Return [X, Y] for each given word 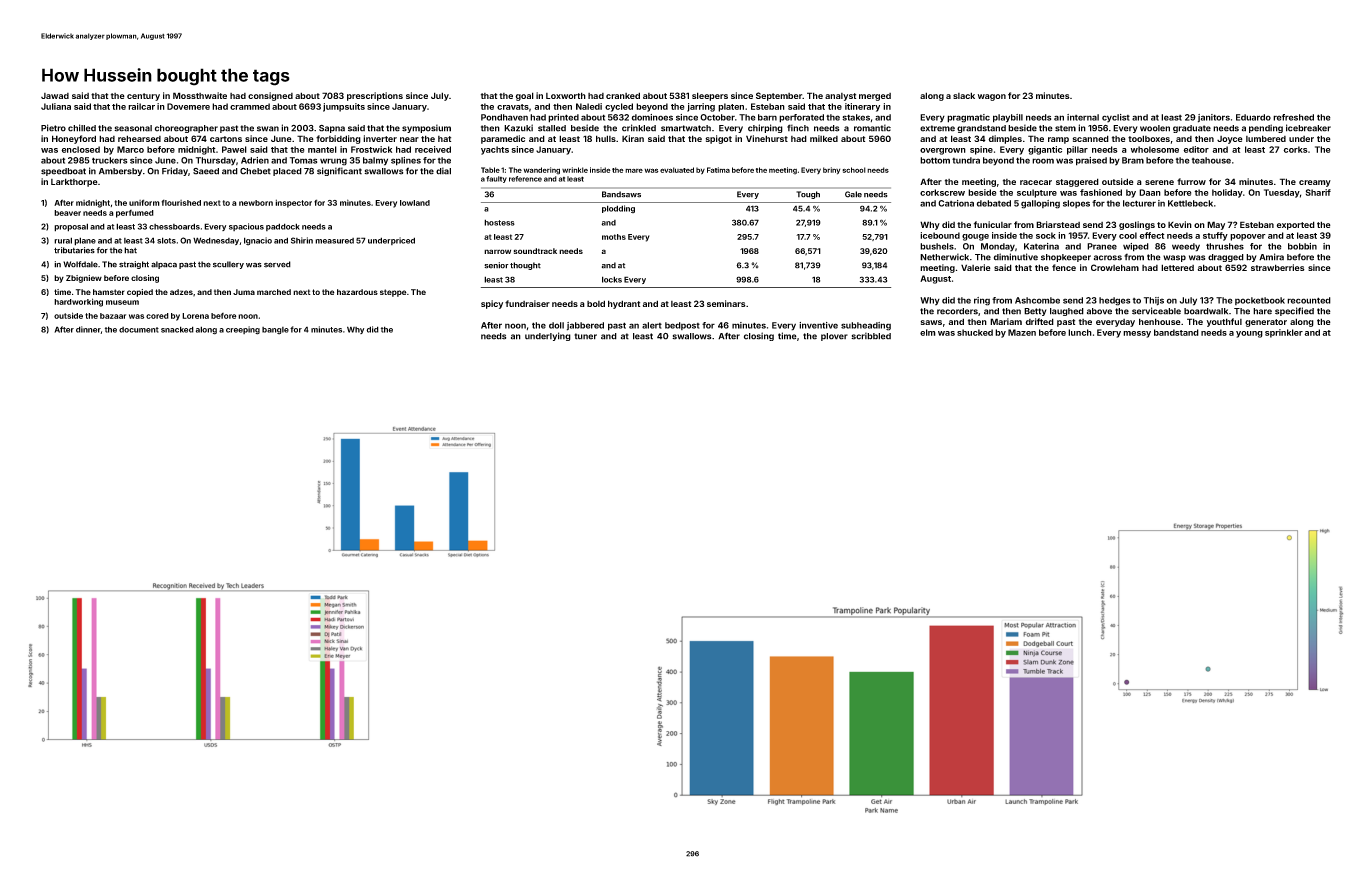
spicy [492, 304]
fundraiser [527, 303]
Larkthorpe [74, 182]
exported [1296, 225]
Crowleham [1115, 267]
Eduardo [1253, 117]
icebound [940, 235]
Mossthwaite [200, 95]
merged [875, 97]
